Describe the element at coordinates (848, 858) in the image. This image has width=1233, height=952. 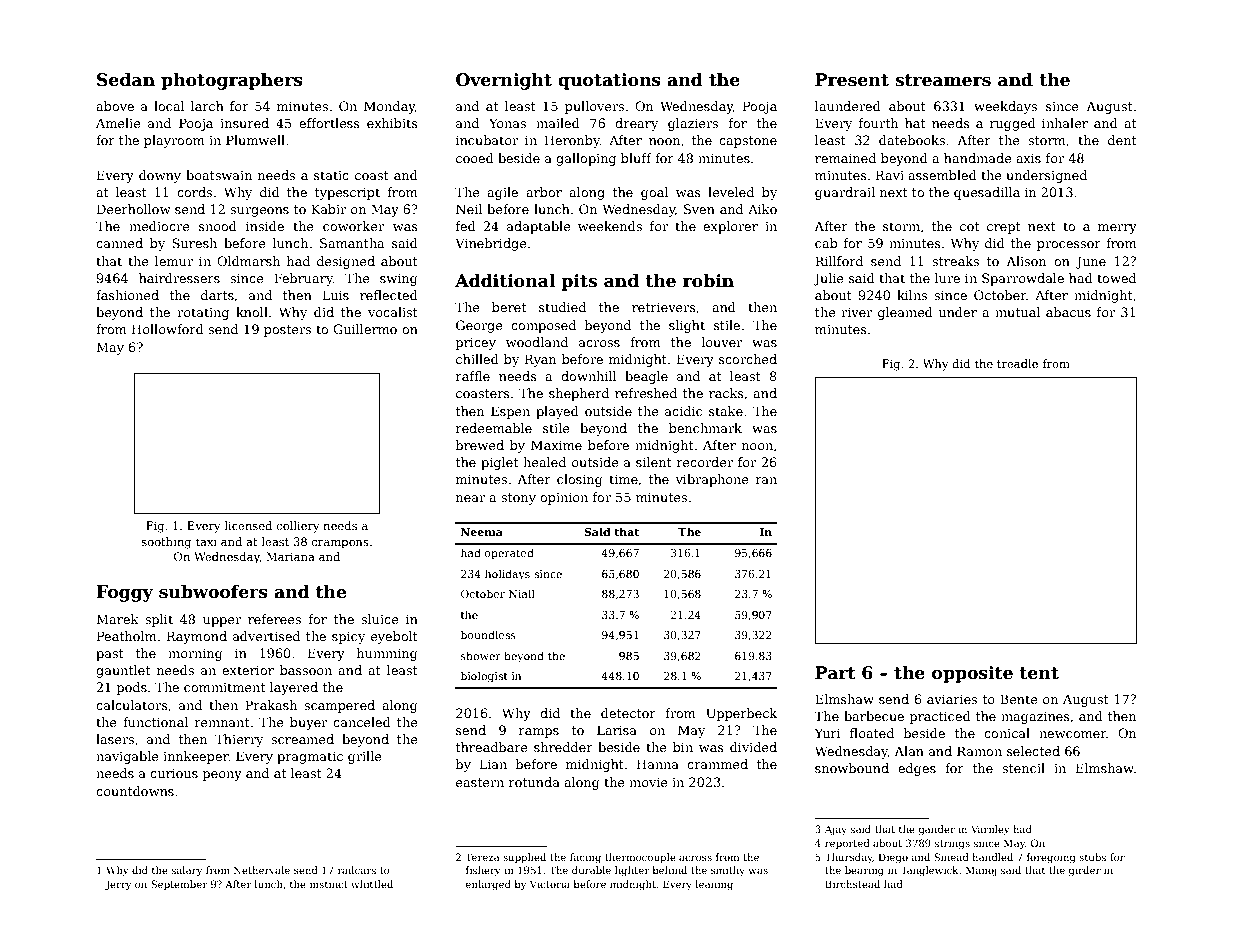
I see `Thursday` at that location.
